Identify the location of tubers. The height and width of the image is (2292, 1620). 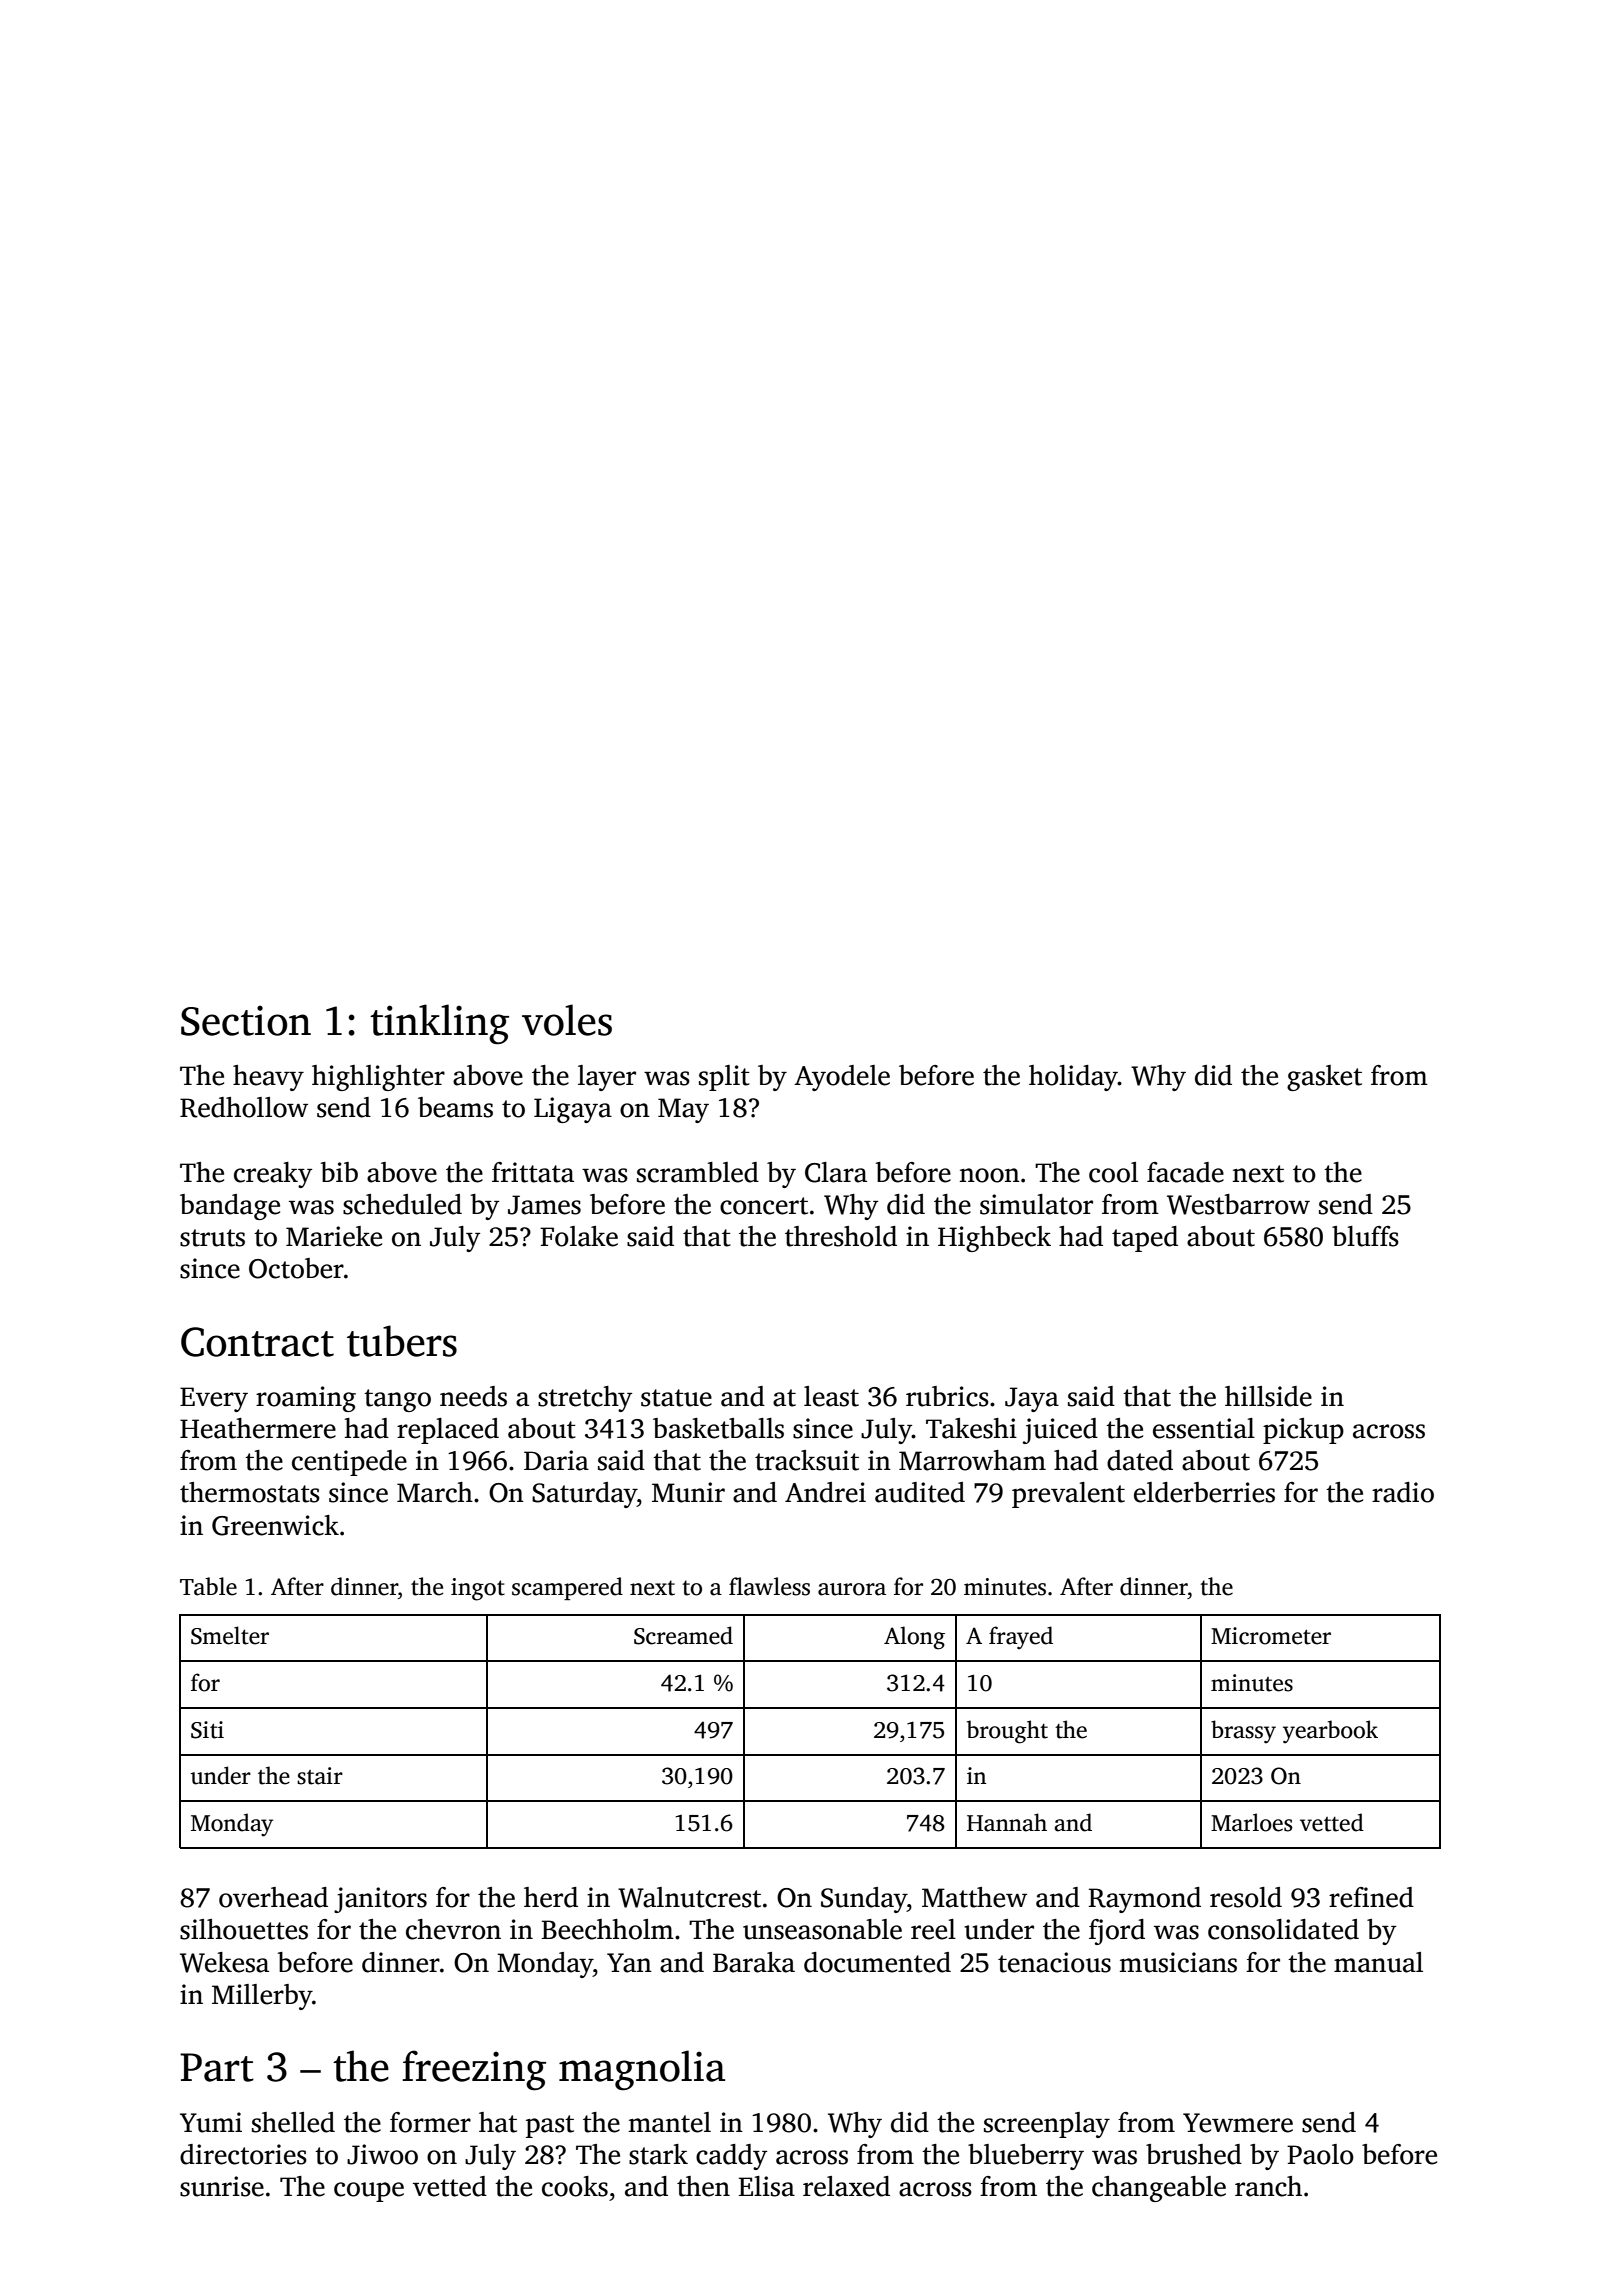
(402, 1341).
